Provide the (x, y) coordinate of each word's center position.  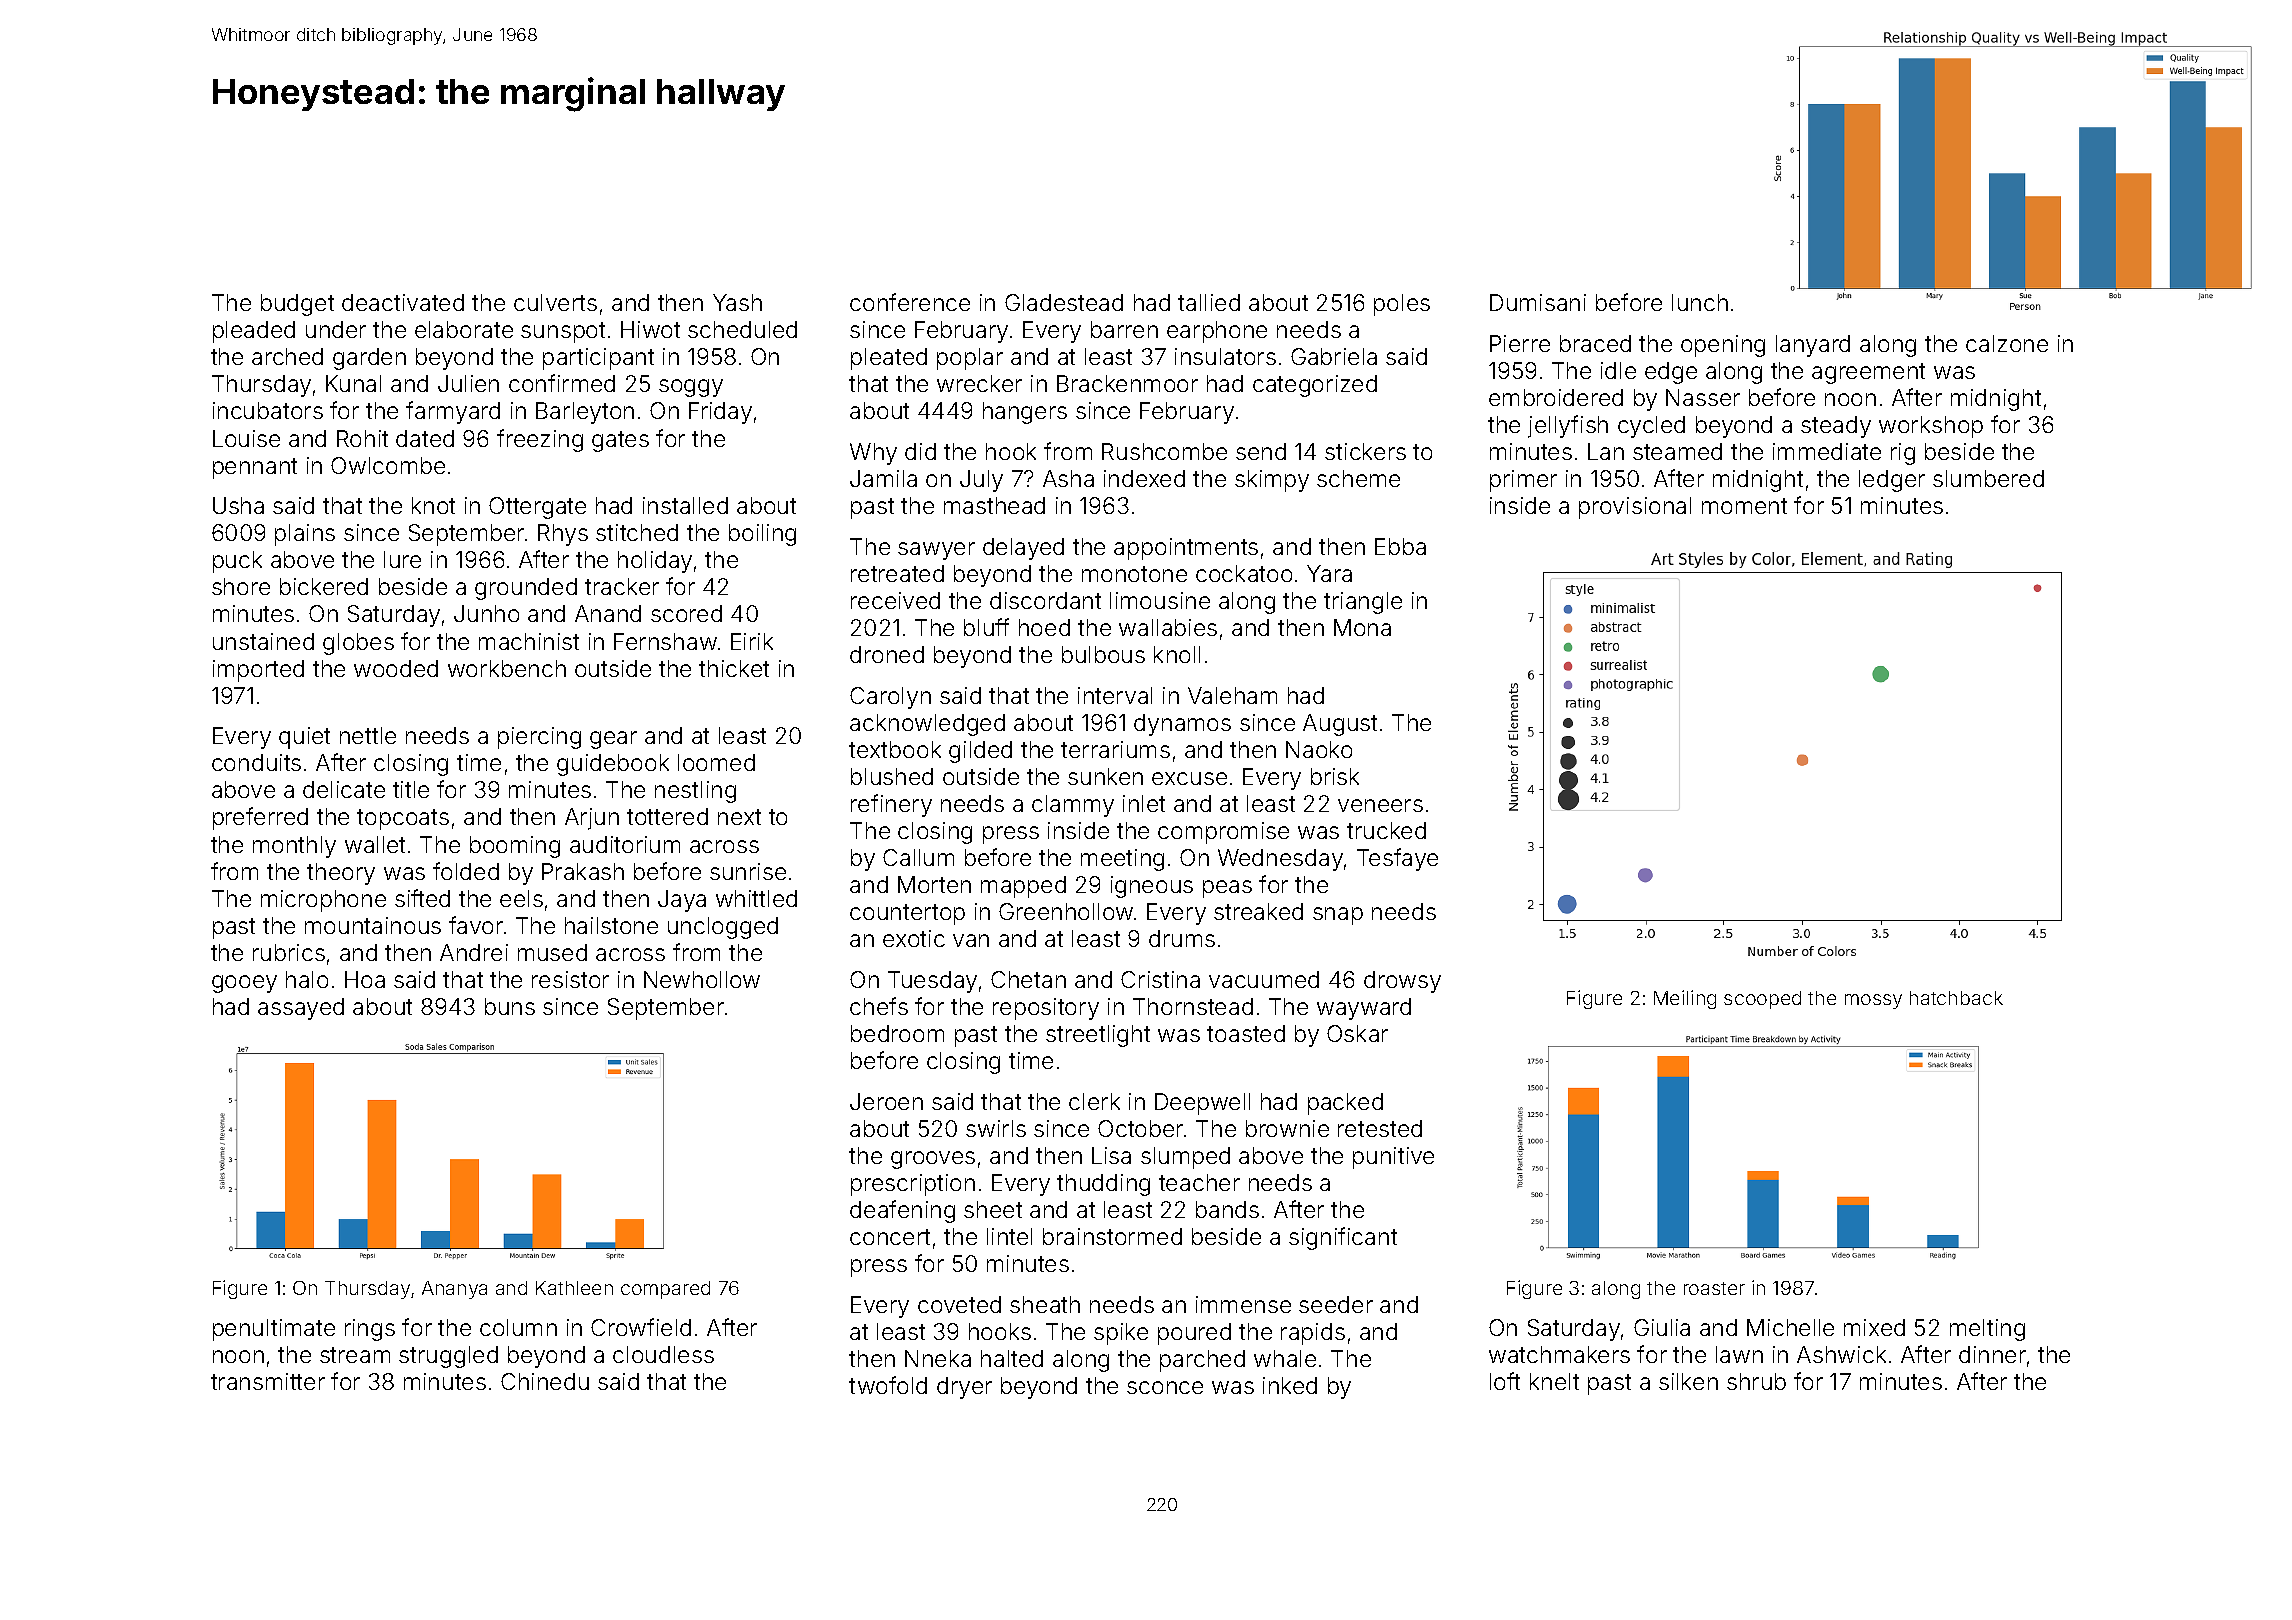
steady (1836, 427)
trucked (1386, 830)
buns (510, 1006)
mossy (1873, 1001)
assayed (301, 1009)
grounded (526, 589)
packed (1345, 1104)
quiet (304, 738)
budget (297, 305)
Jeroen (886, 1101)
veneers (1380, 805)
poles (1402, 305)
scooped (1762, 1000)
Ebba (1400, 546)
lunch (1700, 302)
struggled (448, 1357)
